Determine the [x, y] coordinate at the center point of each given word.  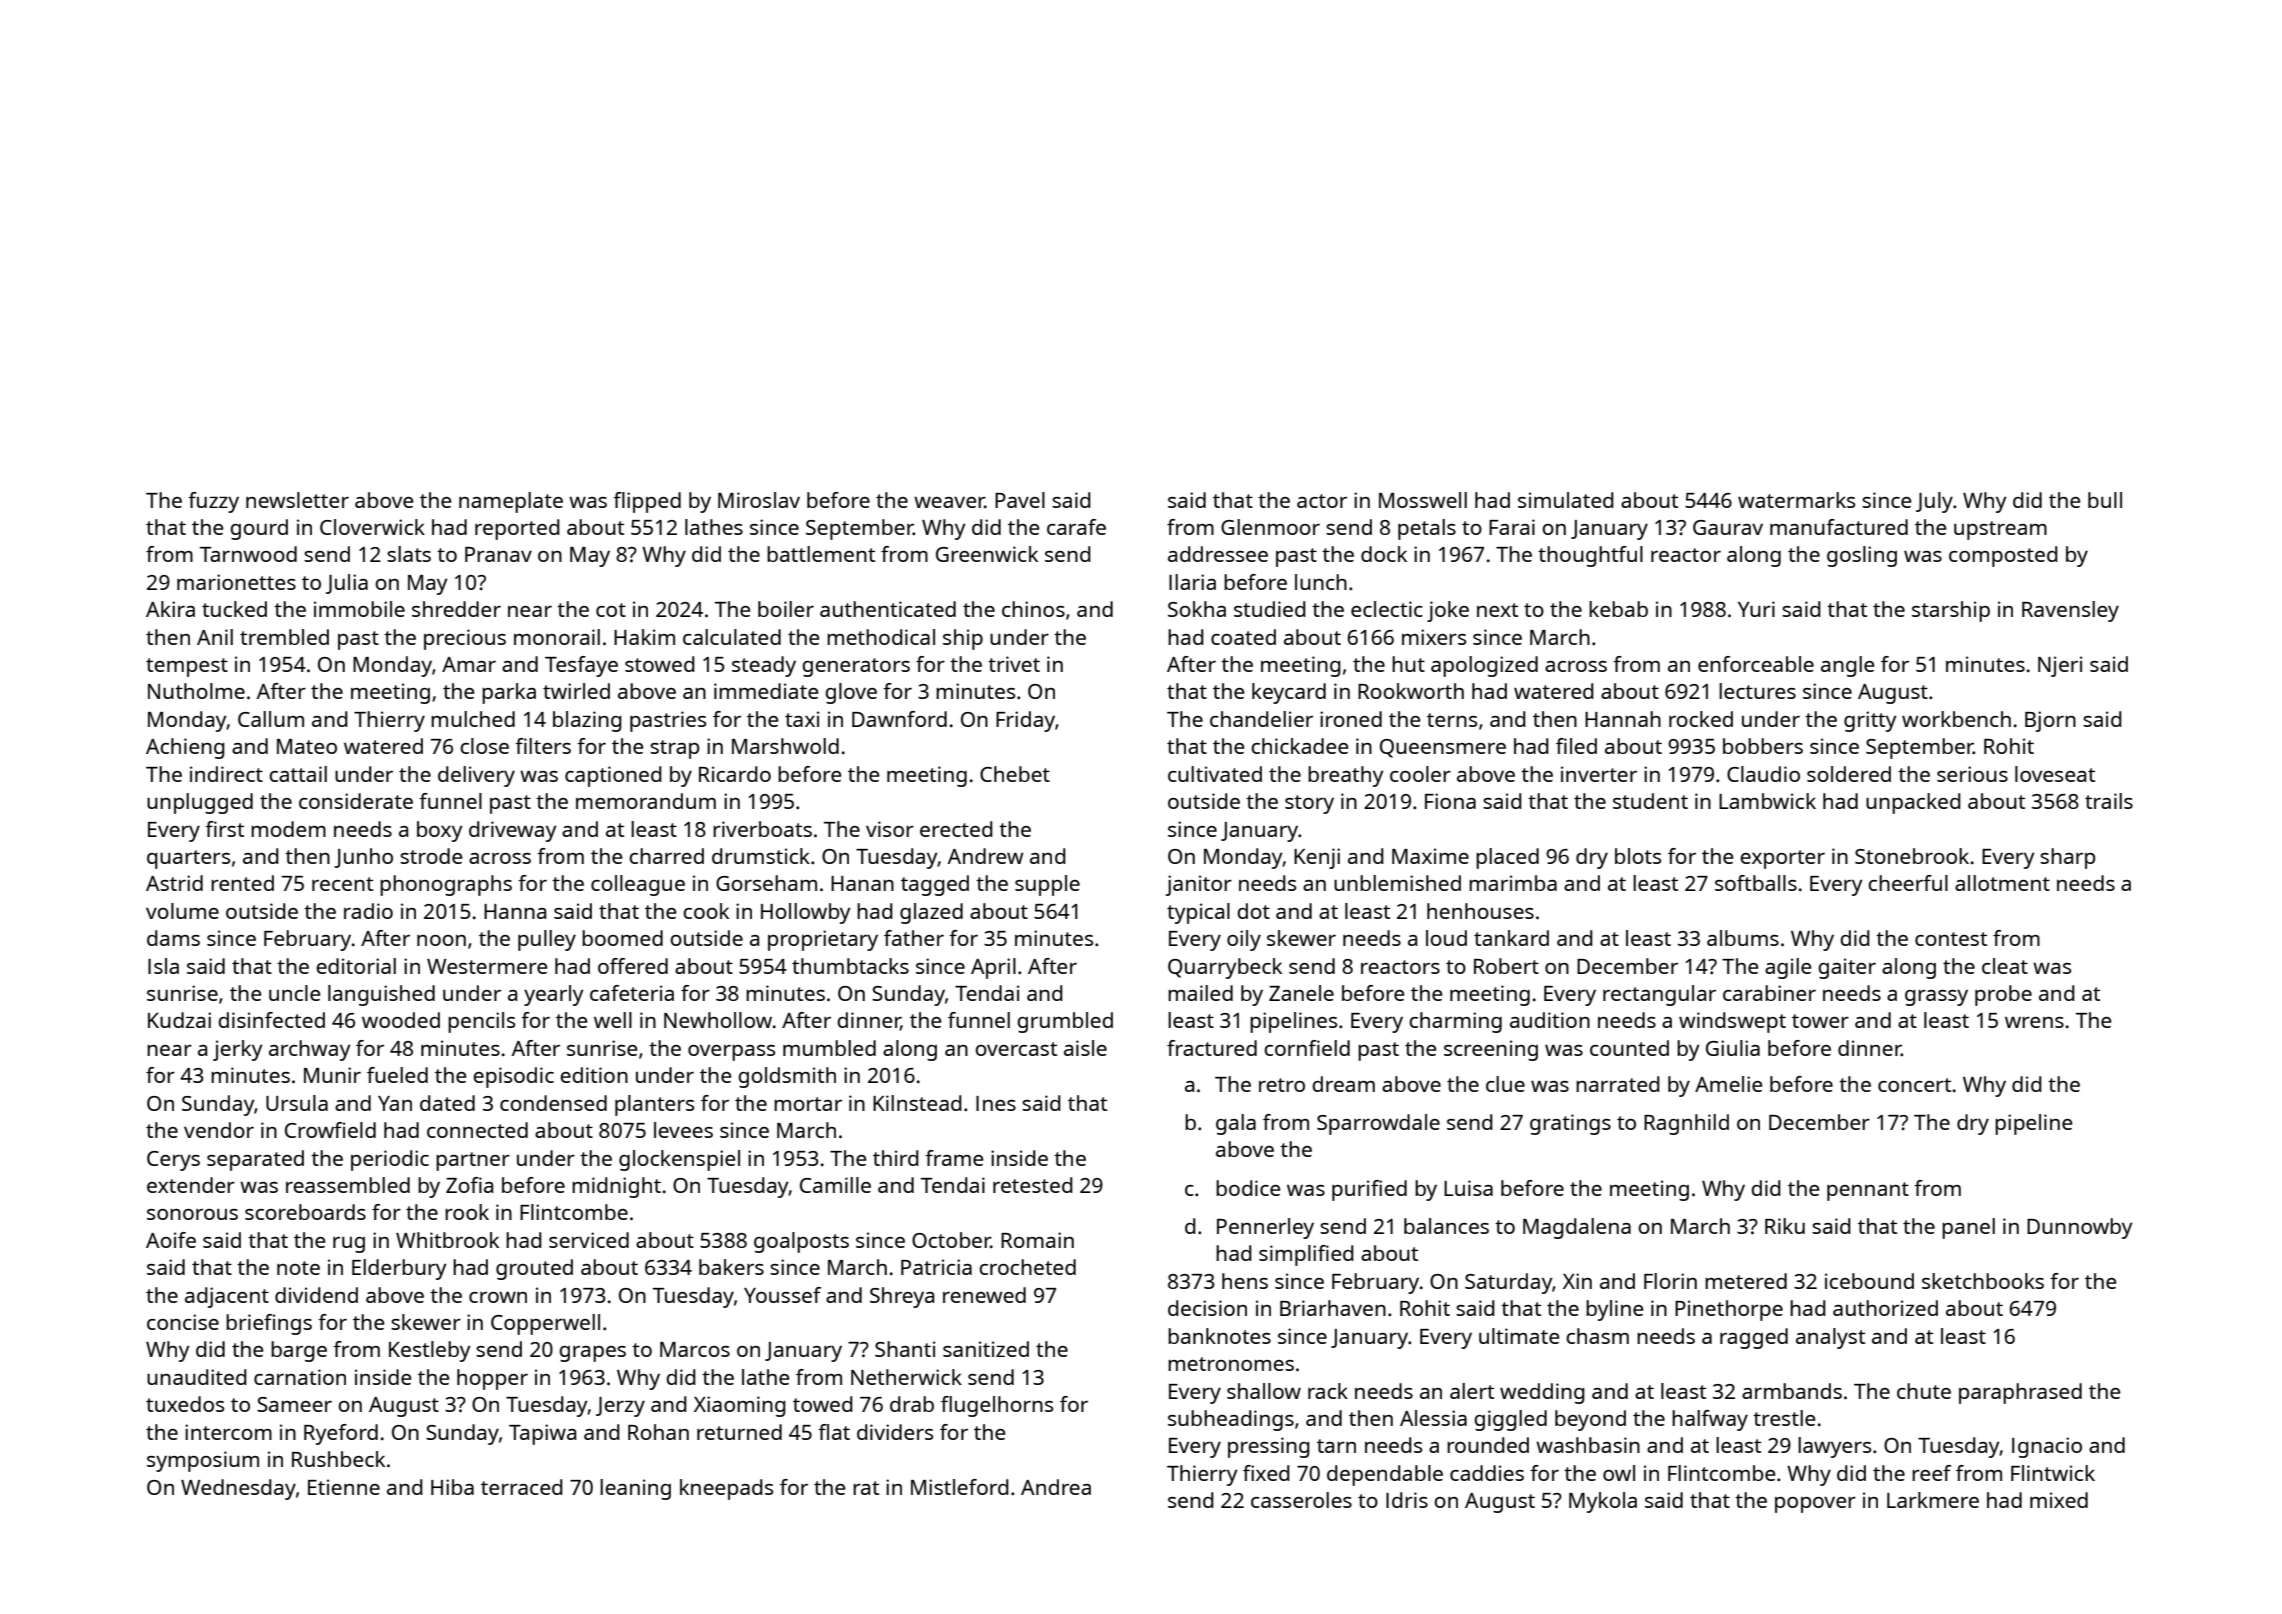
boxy [440, 831]
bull [2105, 500]
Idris [1407, 1500]
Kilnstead [917, 1103]
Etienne [344, 1487]
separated [255, 1160]
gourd [259, 529]
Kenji [1317, 858]
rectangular [1659, 995]
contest [1951, 939]
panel [1968, 1228]
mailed [1200, 993]
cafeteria [632, 993]
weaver [949, 502]
